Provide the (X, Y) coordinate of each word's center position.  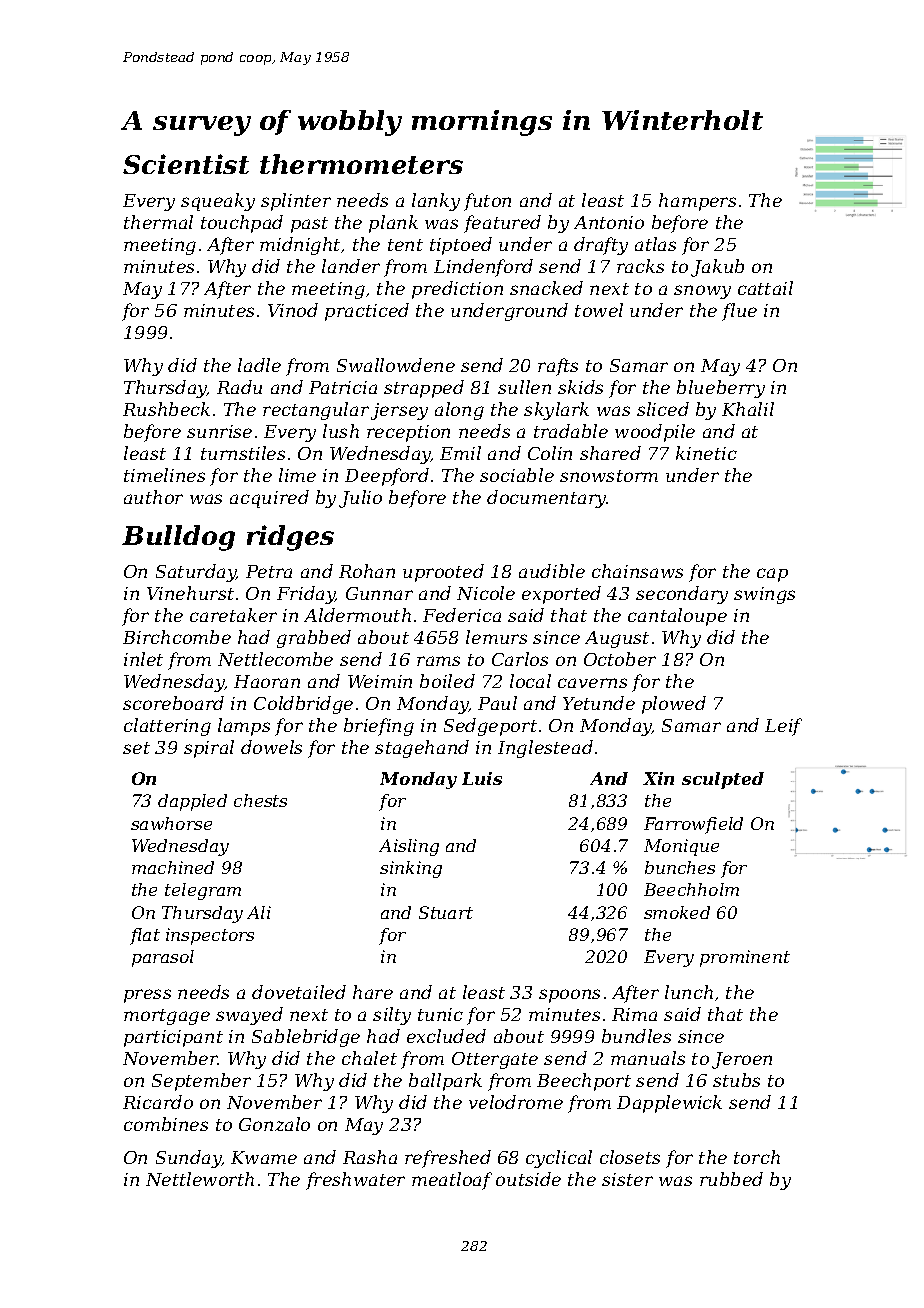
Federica (462, 615)
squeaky (218, 202)
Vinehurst (190, 593)
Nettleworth (200, 1179)
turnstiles (243, 453)
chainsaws (637, 571)
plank (393, 224)
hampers (697, 202)
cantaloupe (677, 617)
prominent (745, 958)
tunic (440, 1014)
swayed (249, 1016)
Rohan (367, 571)
